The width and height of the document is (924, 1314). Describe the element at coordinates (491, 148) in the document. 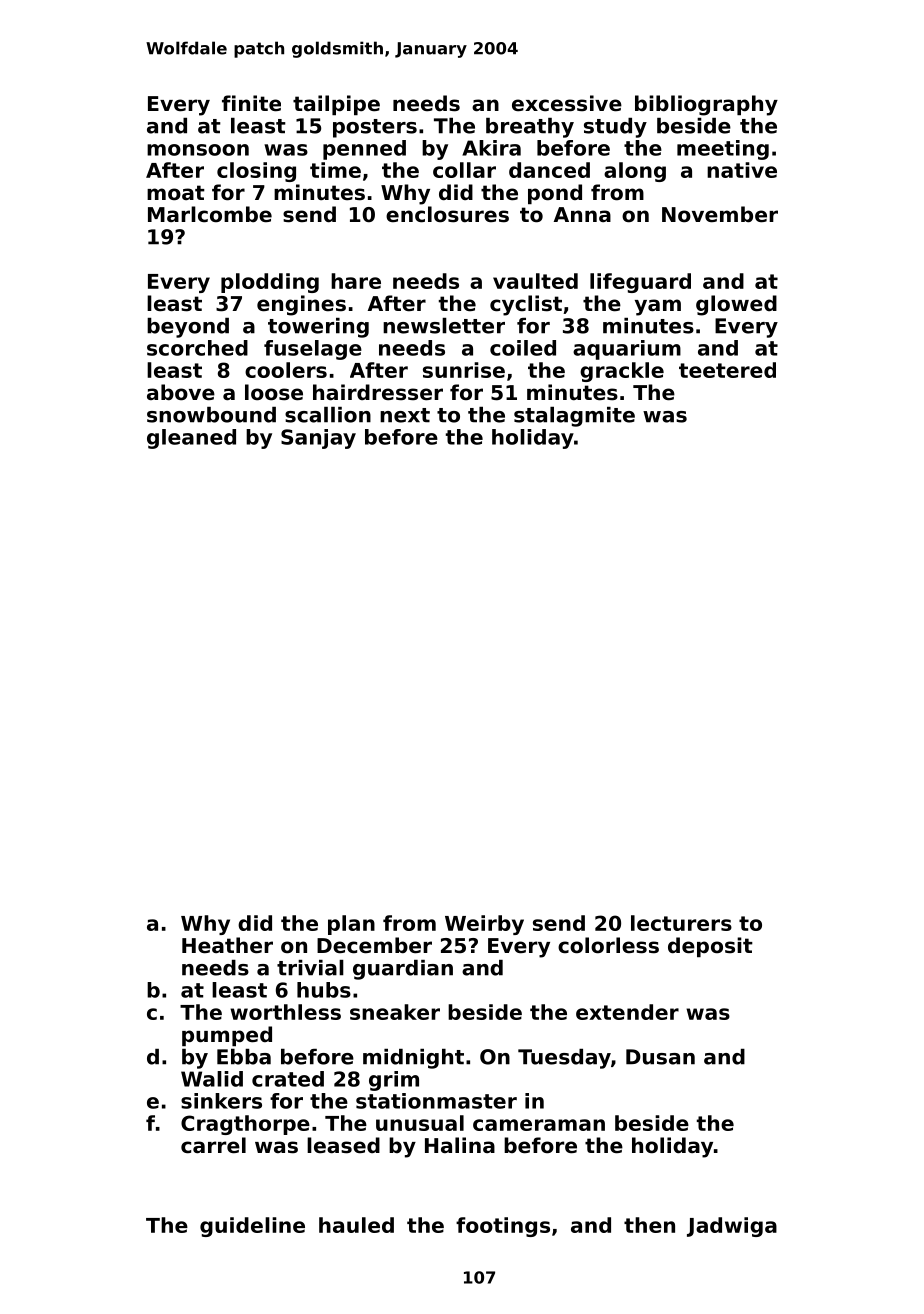

I see `Akira` at that location.
